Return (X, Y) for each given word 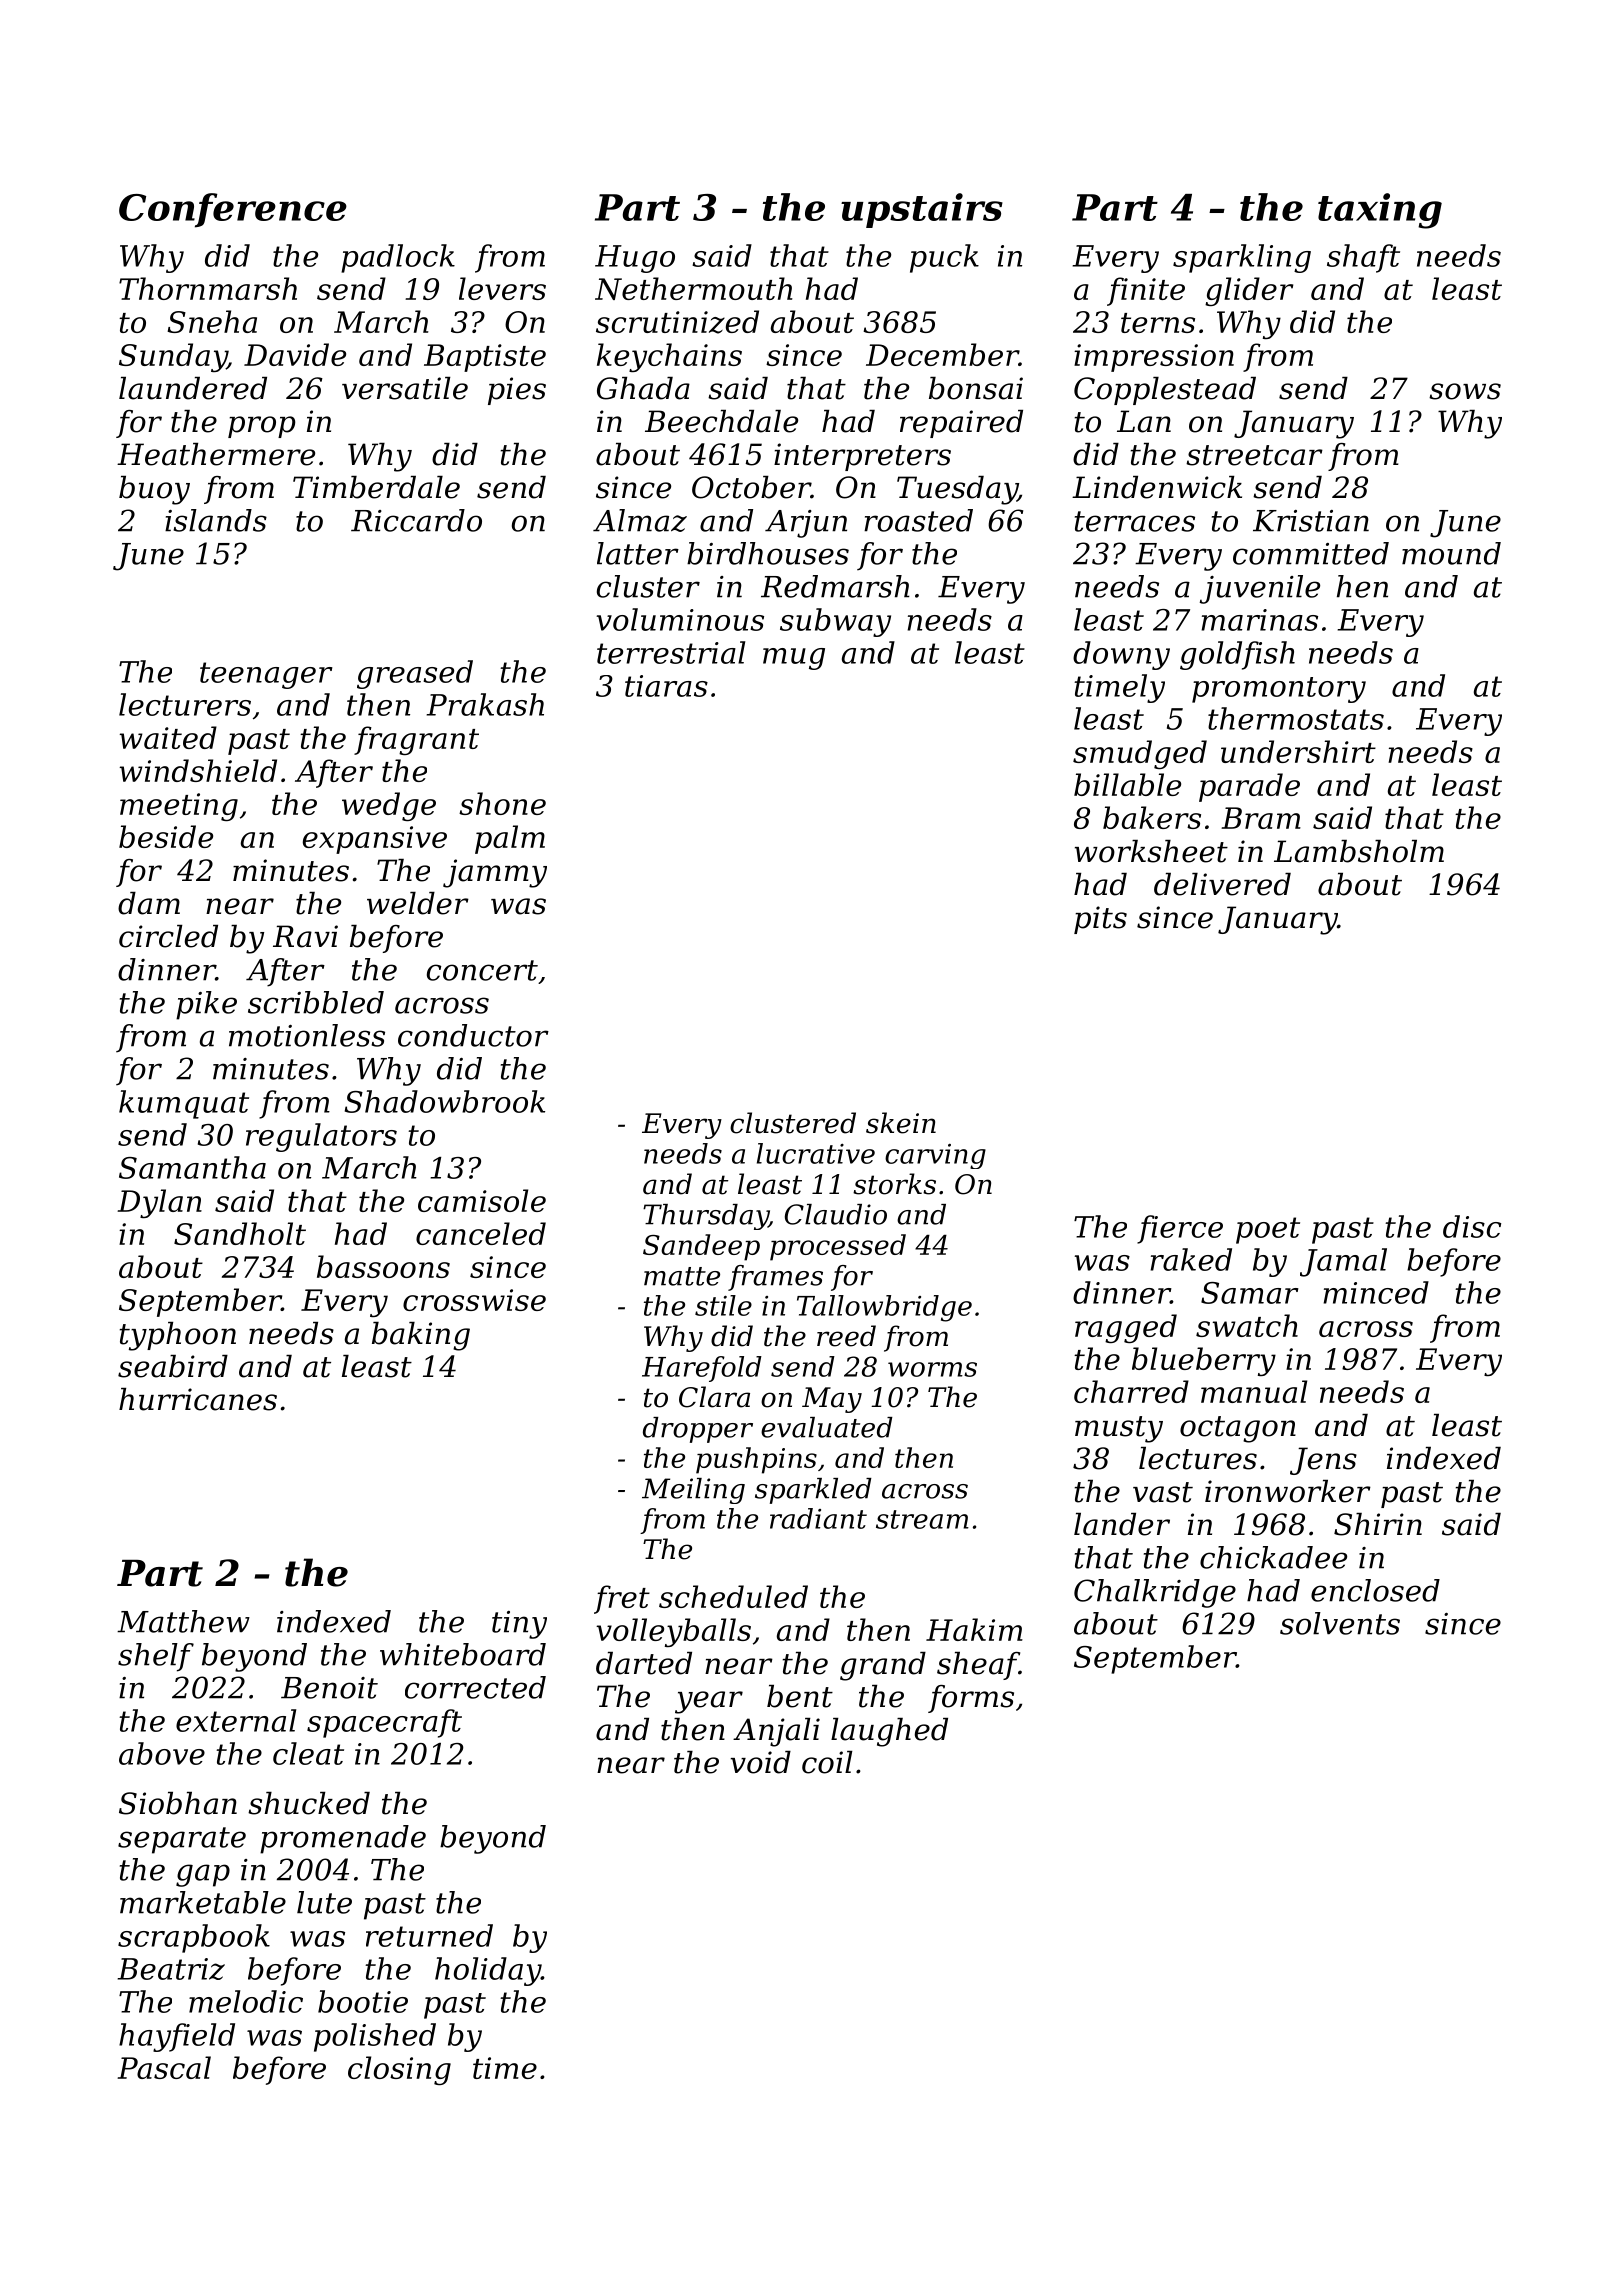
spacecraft (384, 1723)
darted (644, 1663)
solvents (1340, 1623)
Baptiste (485, 358)
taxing (1380, 211)
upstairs (922, 210)
